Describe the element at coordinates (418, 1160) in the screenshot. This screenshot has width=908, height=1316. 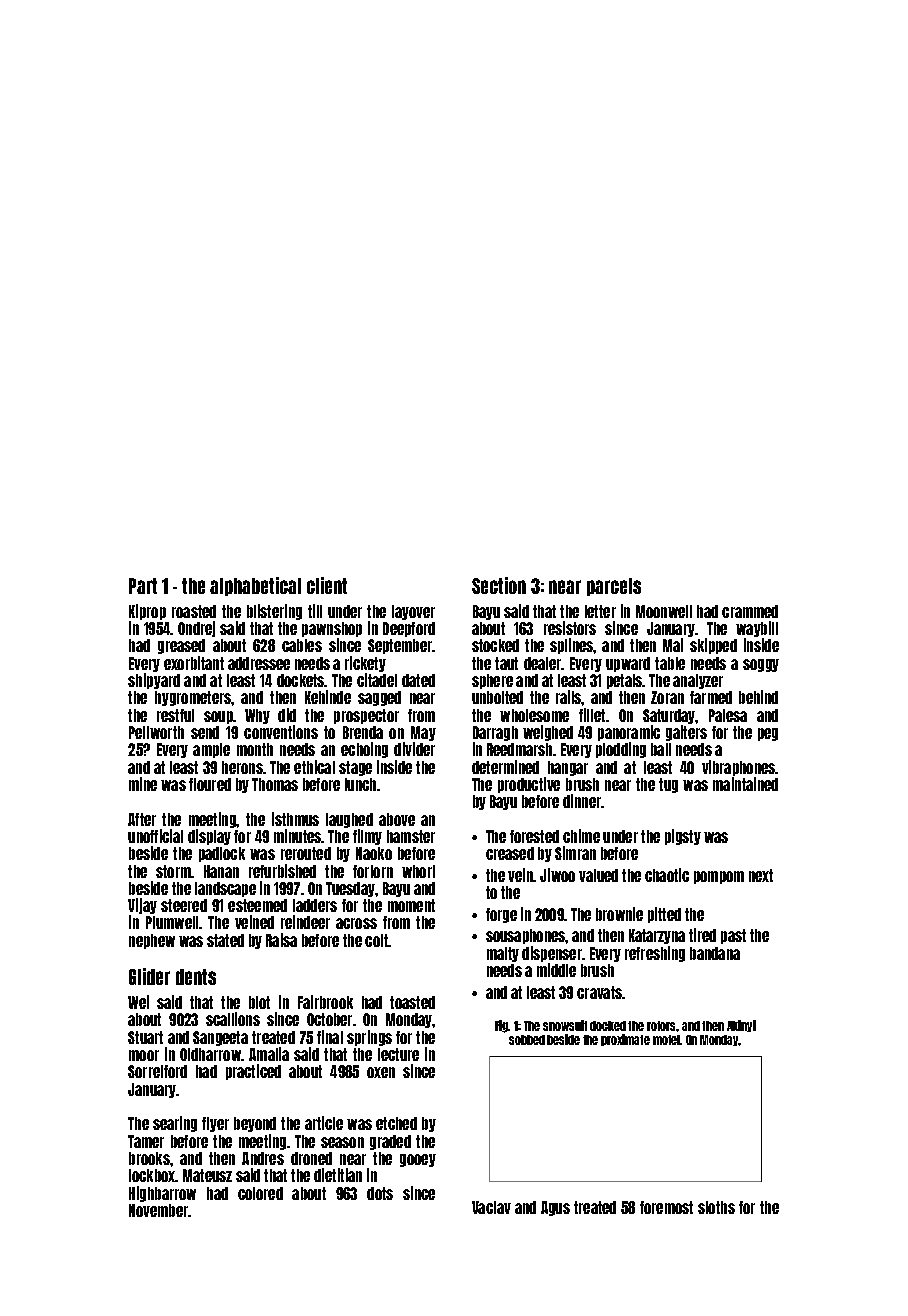
I see `gooey` at that location.
